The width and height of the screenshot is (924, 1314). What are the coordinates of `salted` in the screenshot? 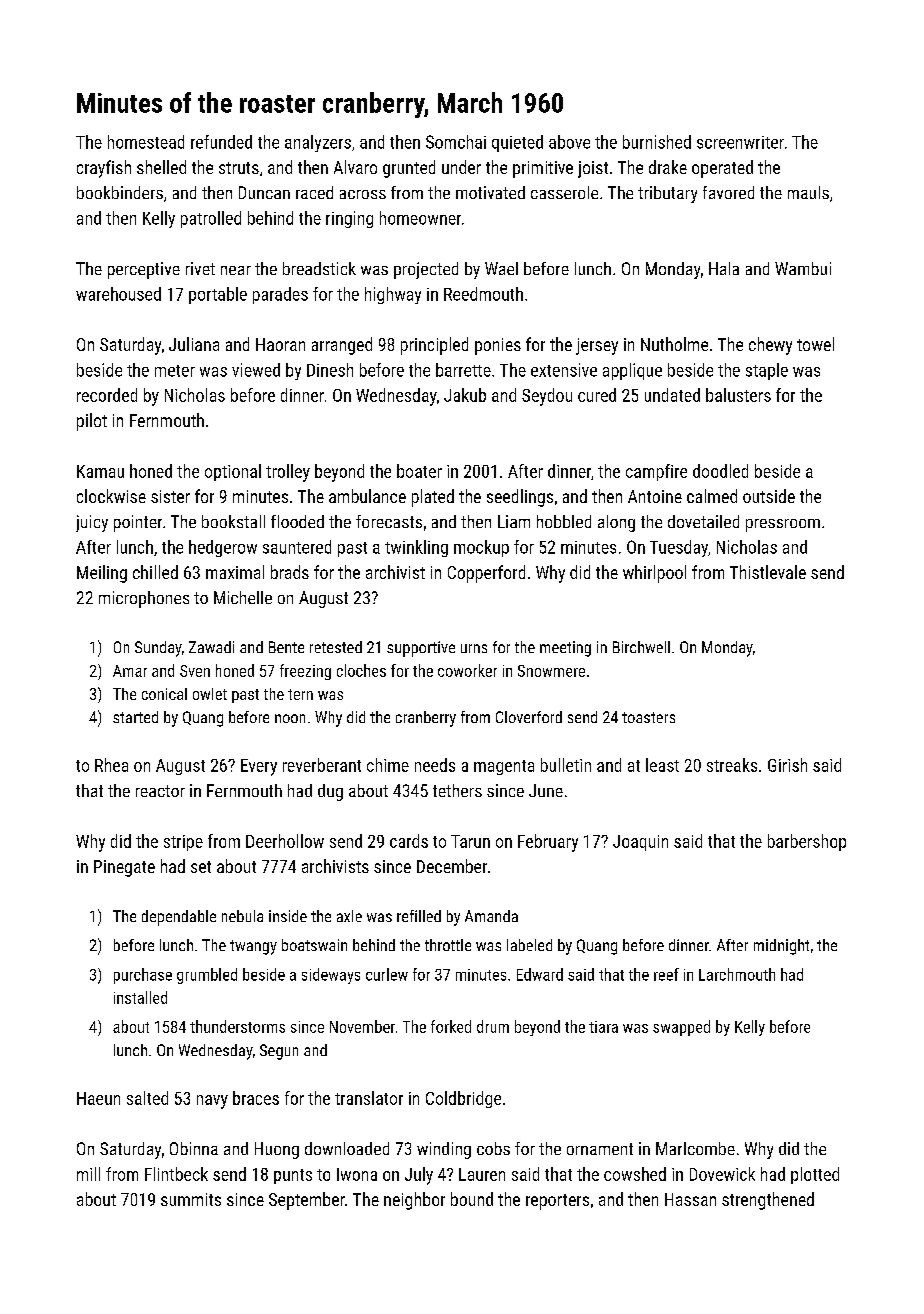 It's located at (147, 1098).
